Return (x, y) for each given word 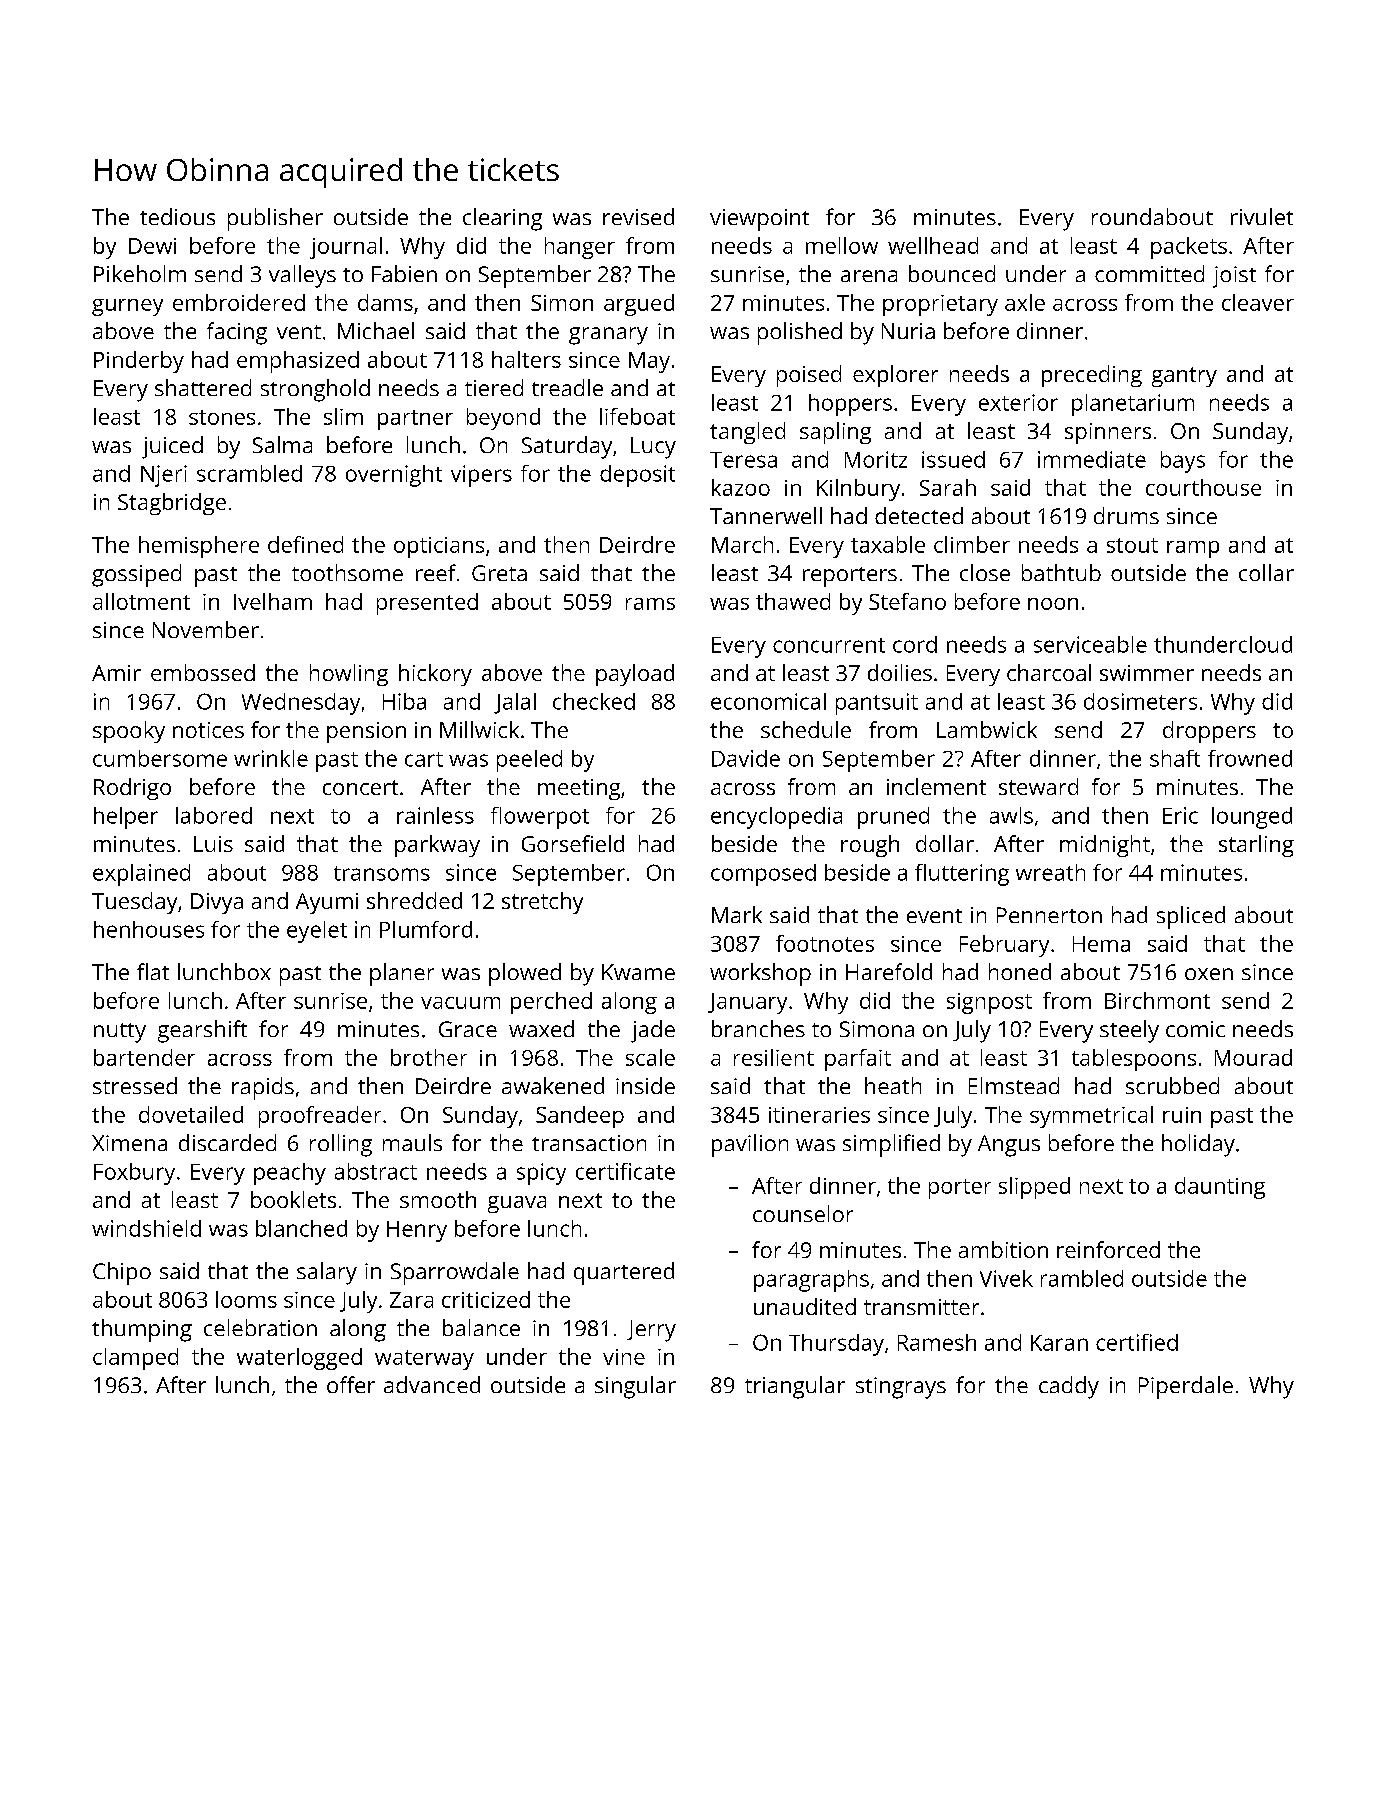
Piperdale (1186, 1387)
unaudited (805, 1306)
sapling (835, 433)
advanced (432, 1384)
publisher (275, 219)
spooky (129, 732)
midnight (1105, 846)
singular (635, 1387)
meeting (579, 789)
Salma (282, 444)
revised (638, 216)
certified (1137, 1342)
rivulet (1262, 216)
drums (1126, 515)
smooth (438, 1199)
